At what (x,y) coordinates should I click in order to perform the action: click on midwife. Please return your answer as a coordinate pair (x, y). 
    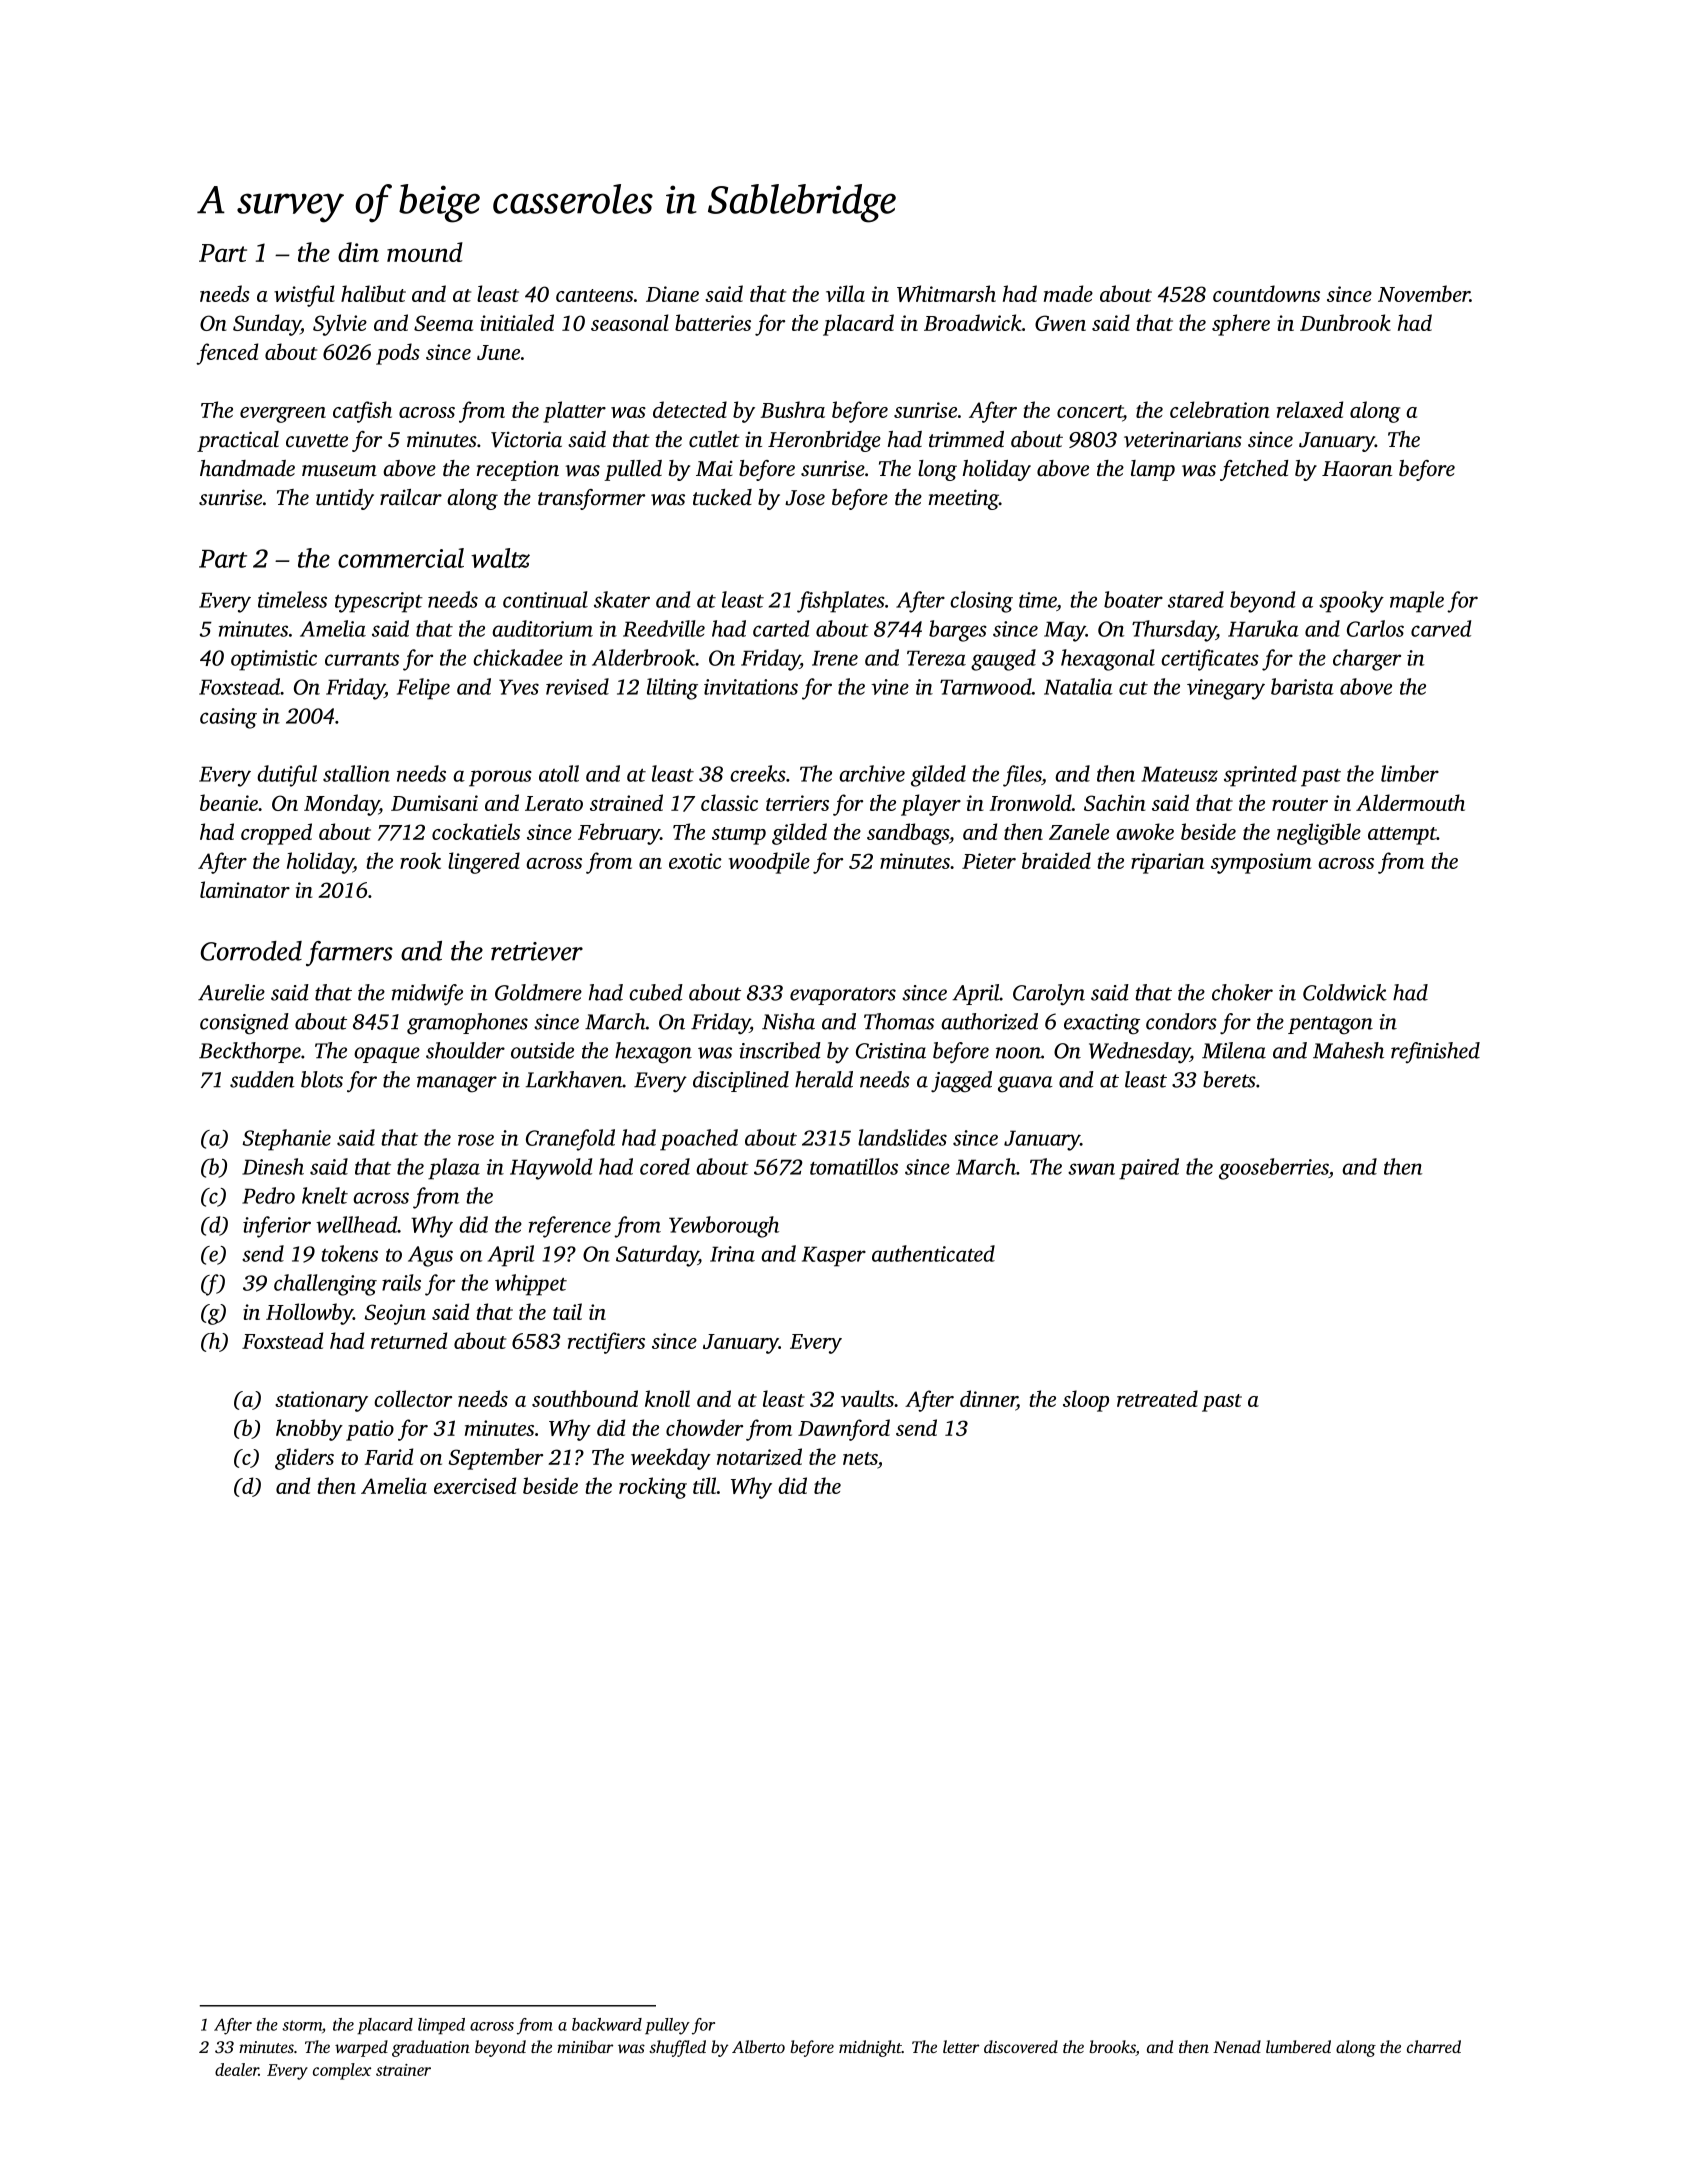
    Looking at the image, I should click on (427, 995).
